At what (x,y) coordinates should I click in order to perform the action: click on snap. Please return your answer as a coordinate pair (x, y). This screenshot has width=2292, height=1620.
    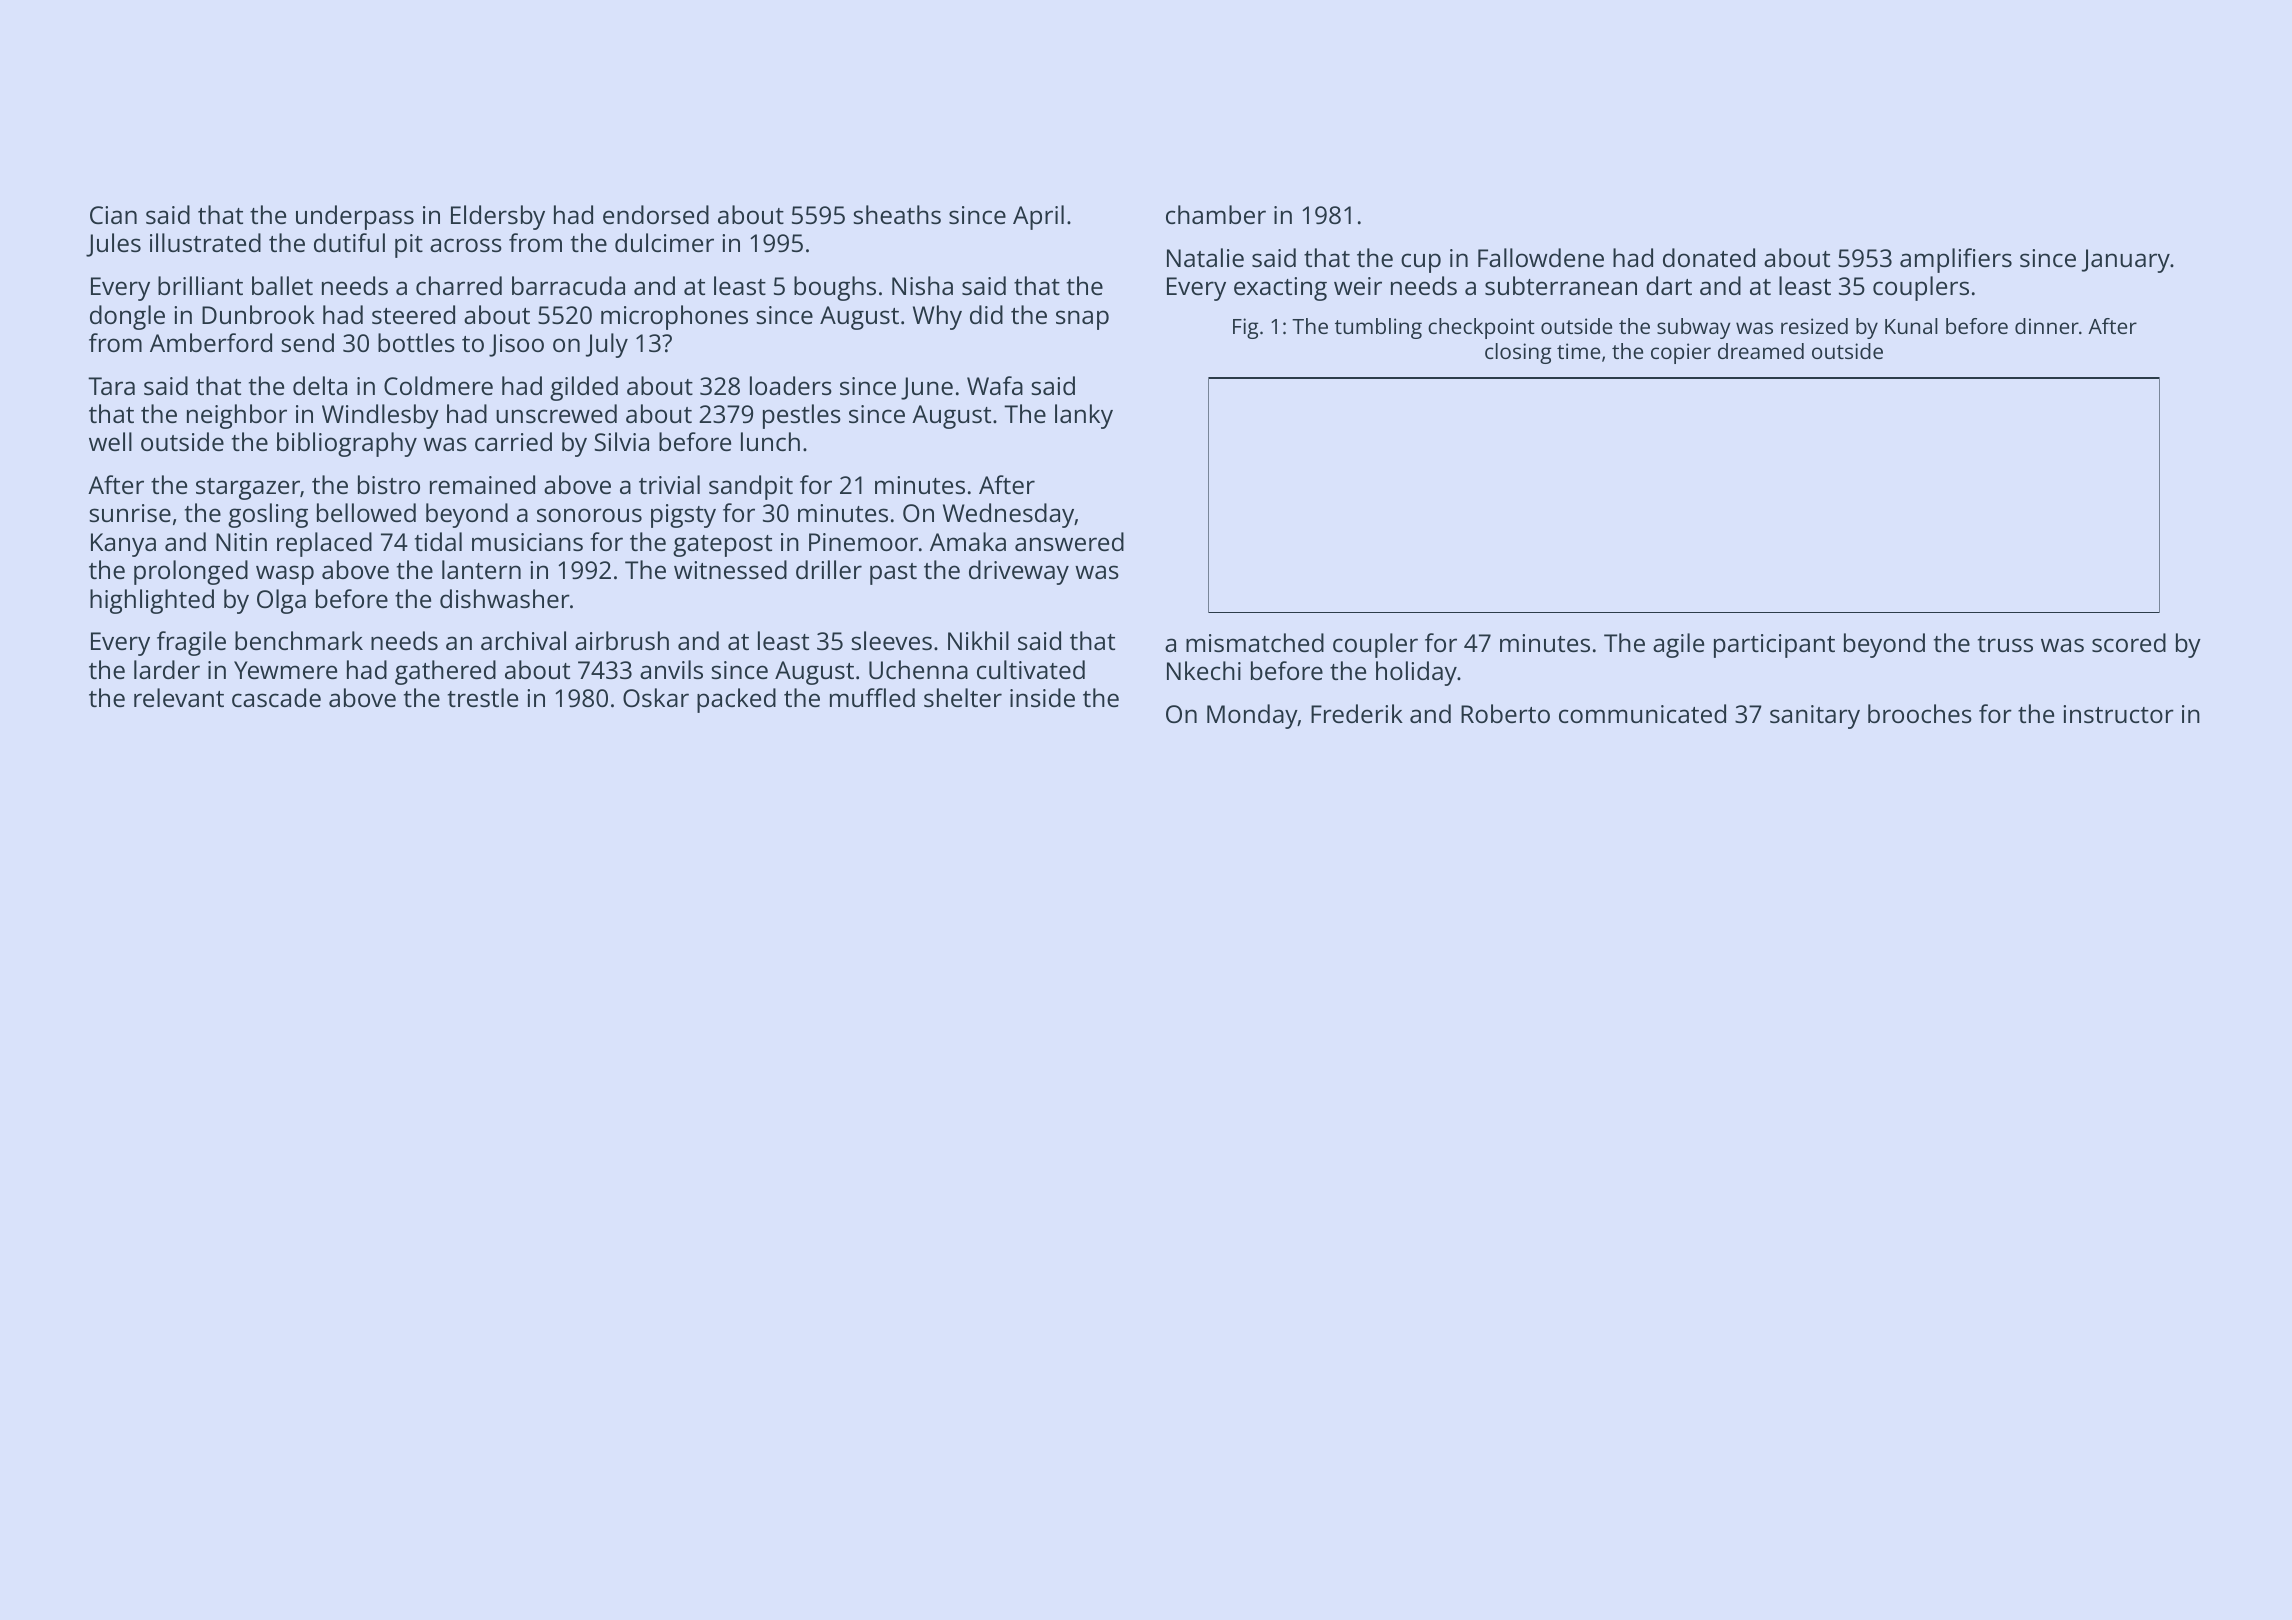
    Looking at the image, I should click on (1082, 320).
